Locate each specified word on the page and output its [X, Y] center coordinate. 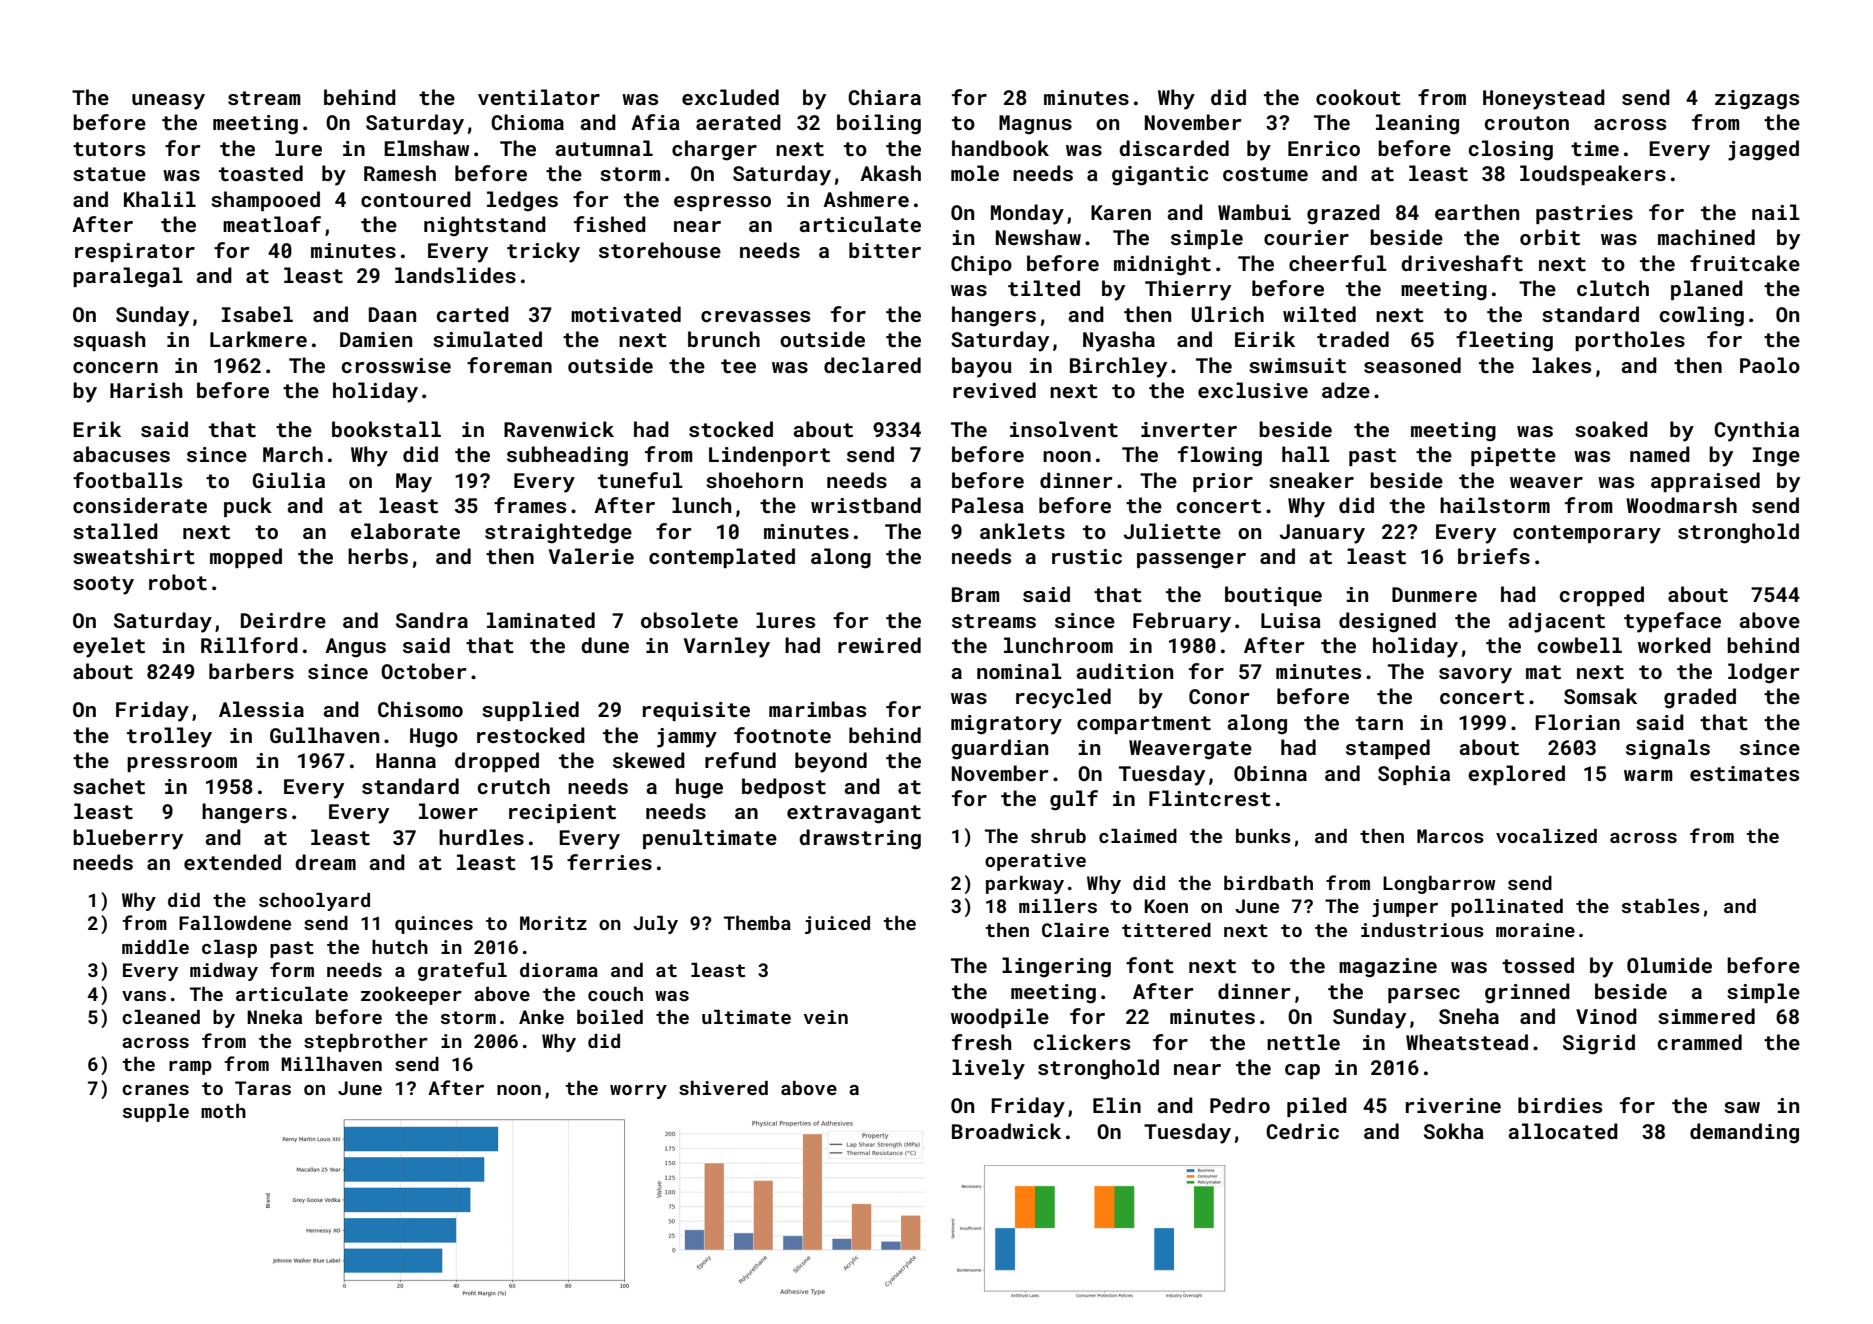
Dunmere [1434, 594]
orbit [1550, 237]
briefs [1494, 556]
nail [1776, 212]
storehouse [660, 250]
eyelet [109, 647]
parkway [1025, 885]
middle [155, 947]
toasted [261, 173]
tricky [543, 252]
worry [638, 1092]
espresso [722, 203]
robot [178, 582]
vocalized [1546, 836]
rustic [1087, 556]
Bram [976, 594]
